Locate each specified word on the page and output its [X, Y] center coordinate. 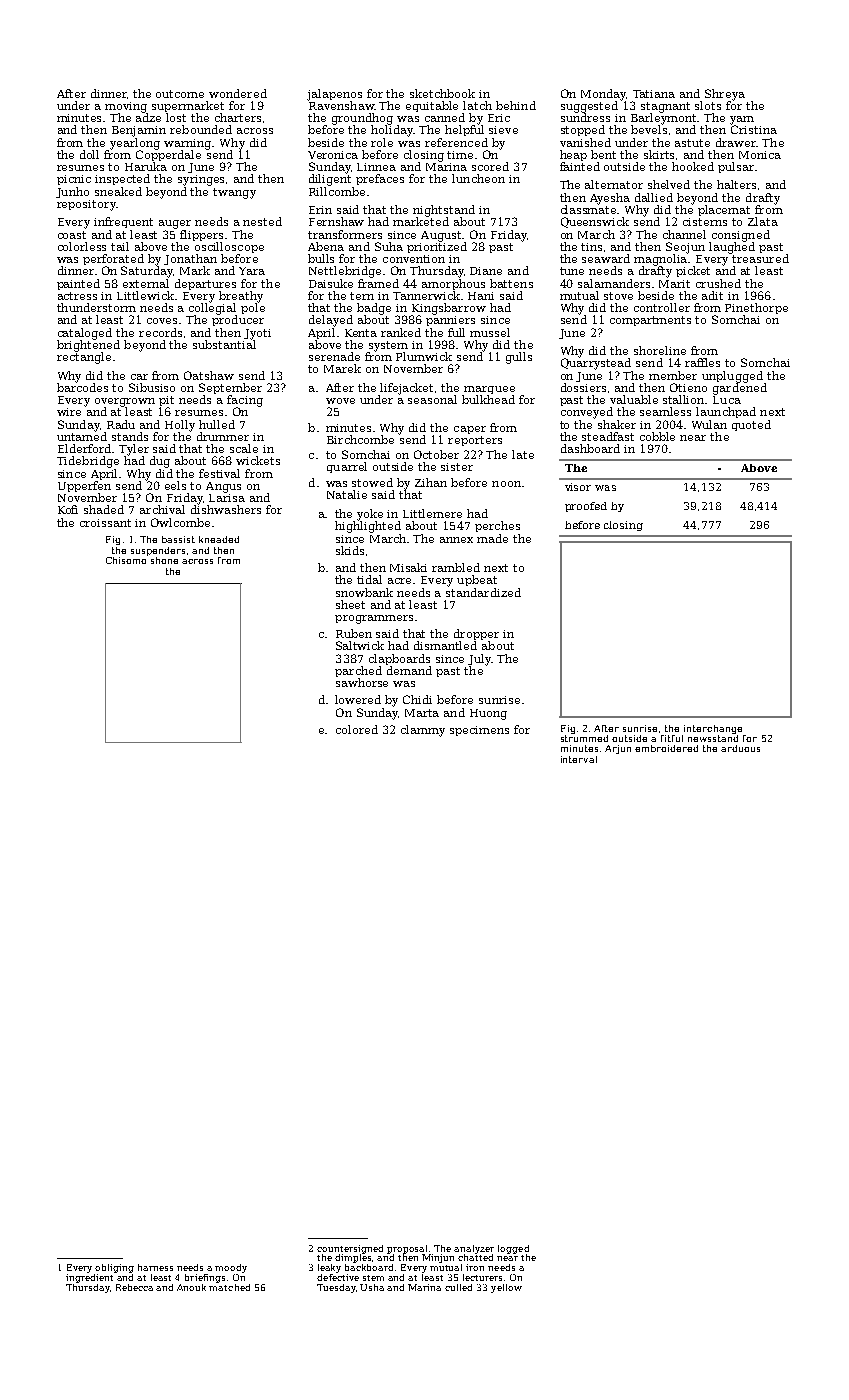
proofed [586, 507]
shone [164, 560]
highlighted [368, 527]
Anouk [191, 1287]
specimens [479, 731]
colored [357, 729]
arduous [740, 748]
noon [506, 484]
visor [578, 487]
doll [89, 154]
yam [742, 120]
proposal [407, 1249]
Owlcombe [180, 522]
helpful [464, 130]
